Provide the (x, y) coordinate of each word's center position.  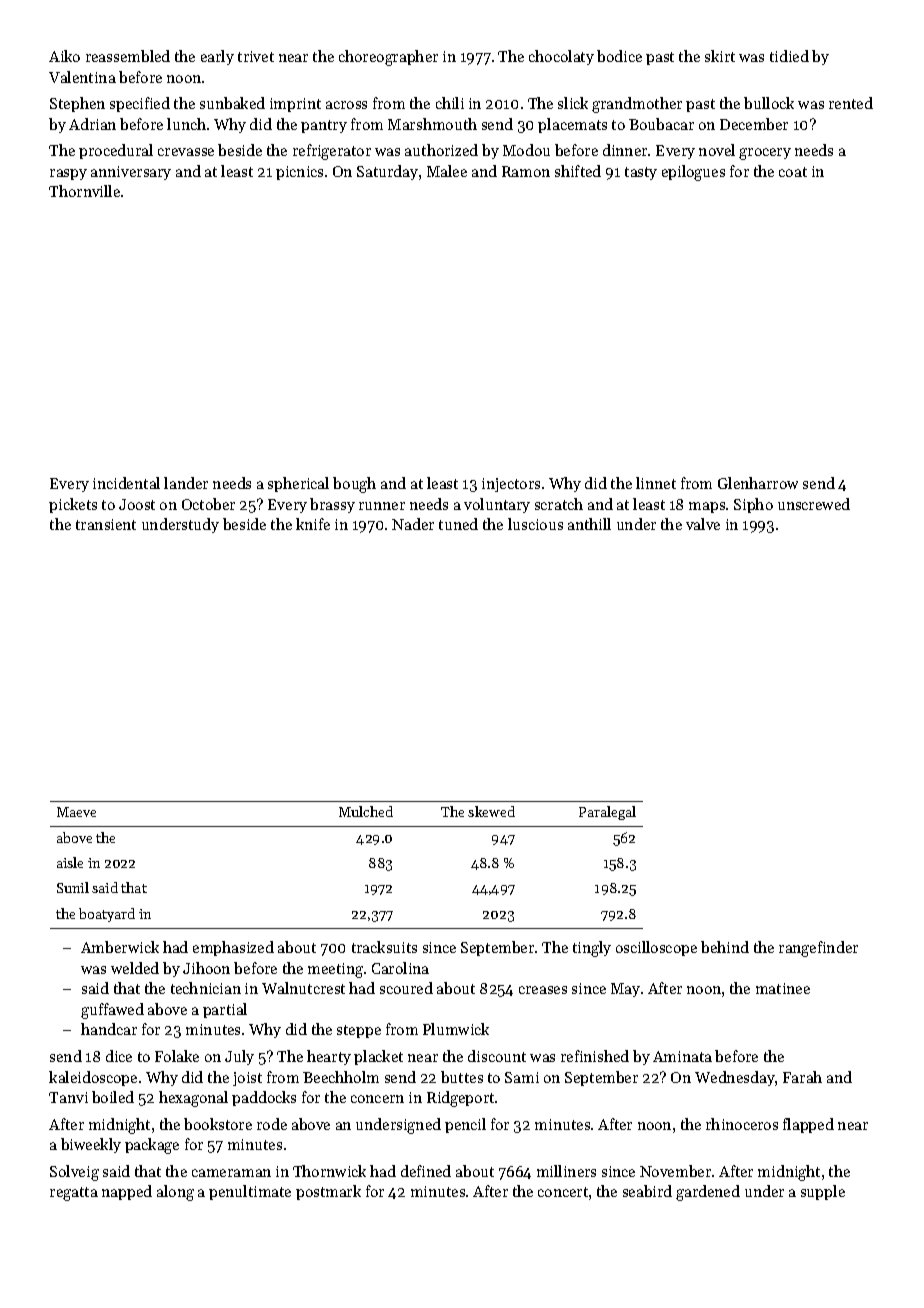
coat (793, 172)
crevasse (186, 152)
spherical (298, 484)
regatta (74, 1194)
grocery (765, 154)
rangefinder (818, 949)
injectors (511, 485)
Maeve (76, 812)
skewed (491, 811)
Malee (447, 171)
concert (563, 1192)
